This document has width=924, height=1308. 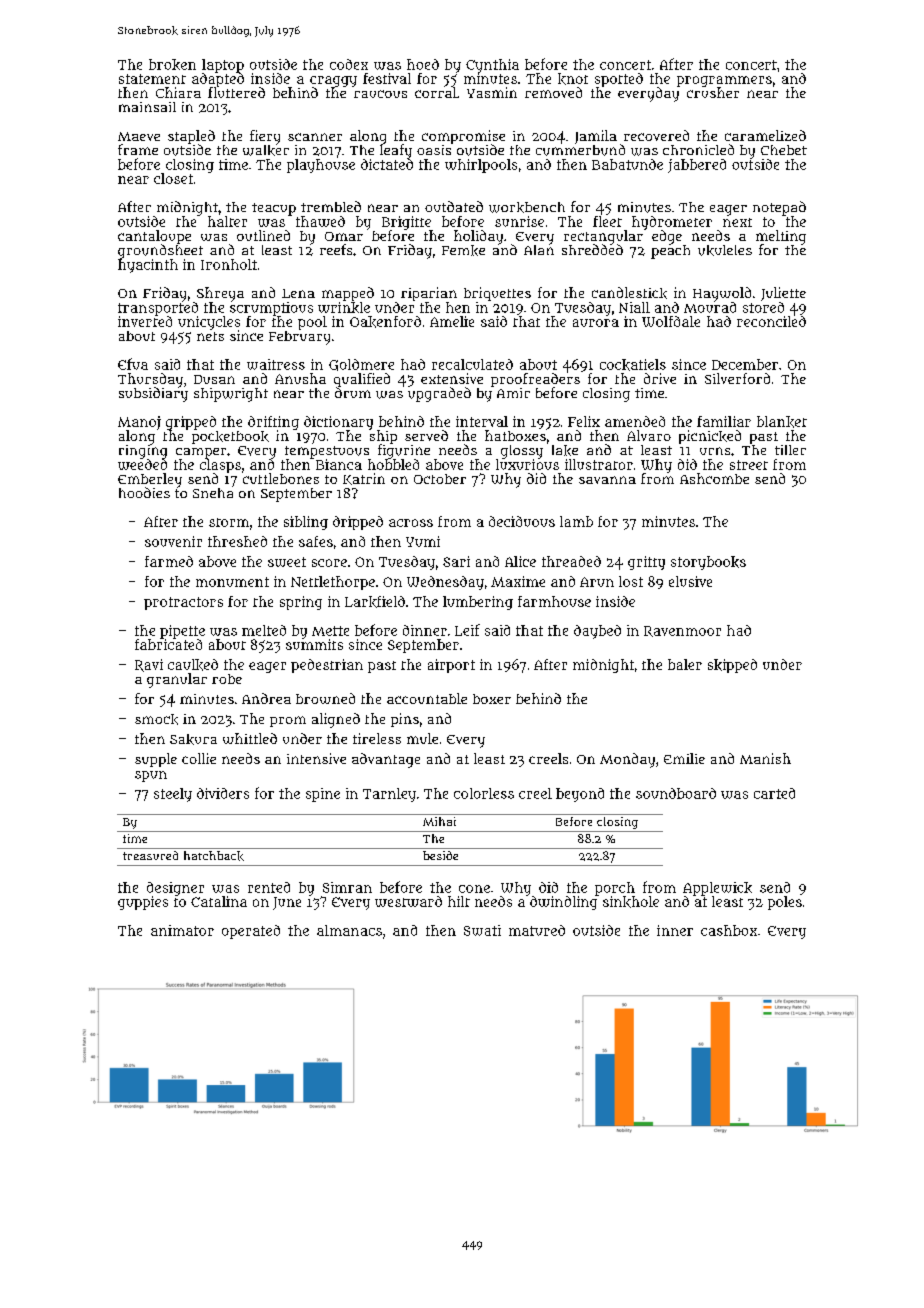 What do you see at coordinates (266, 150) in the document?
I see `walker` at bounding box center [266, 150].
